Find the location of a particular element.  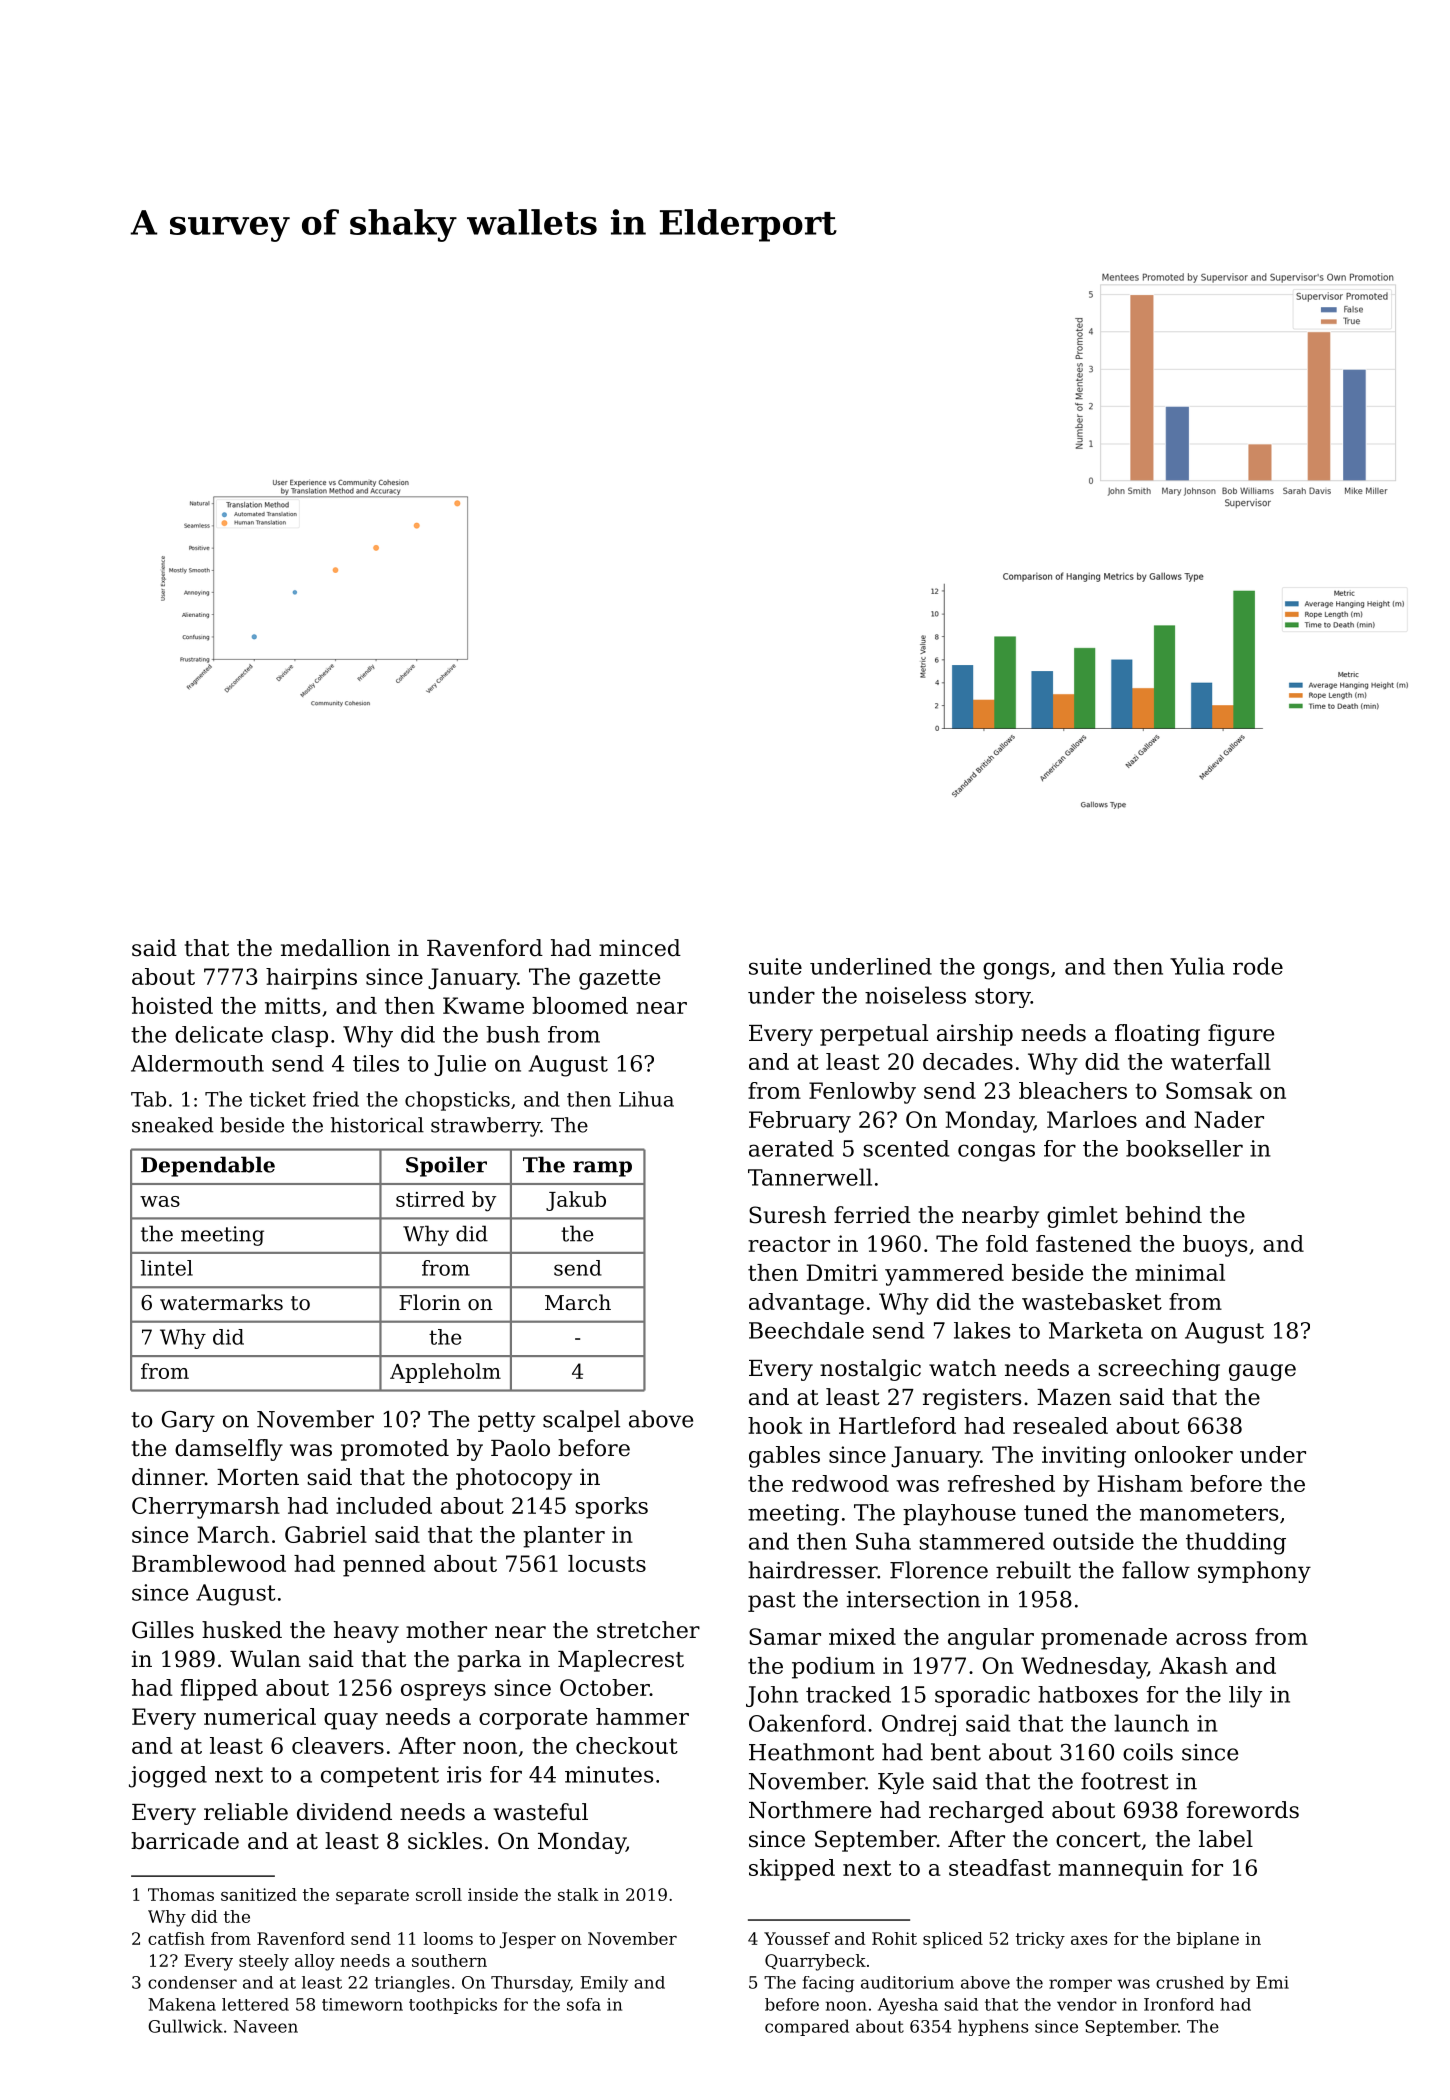

Gabriel is located at coordinates (326, 1534).
